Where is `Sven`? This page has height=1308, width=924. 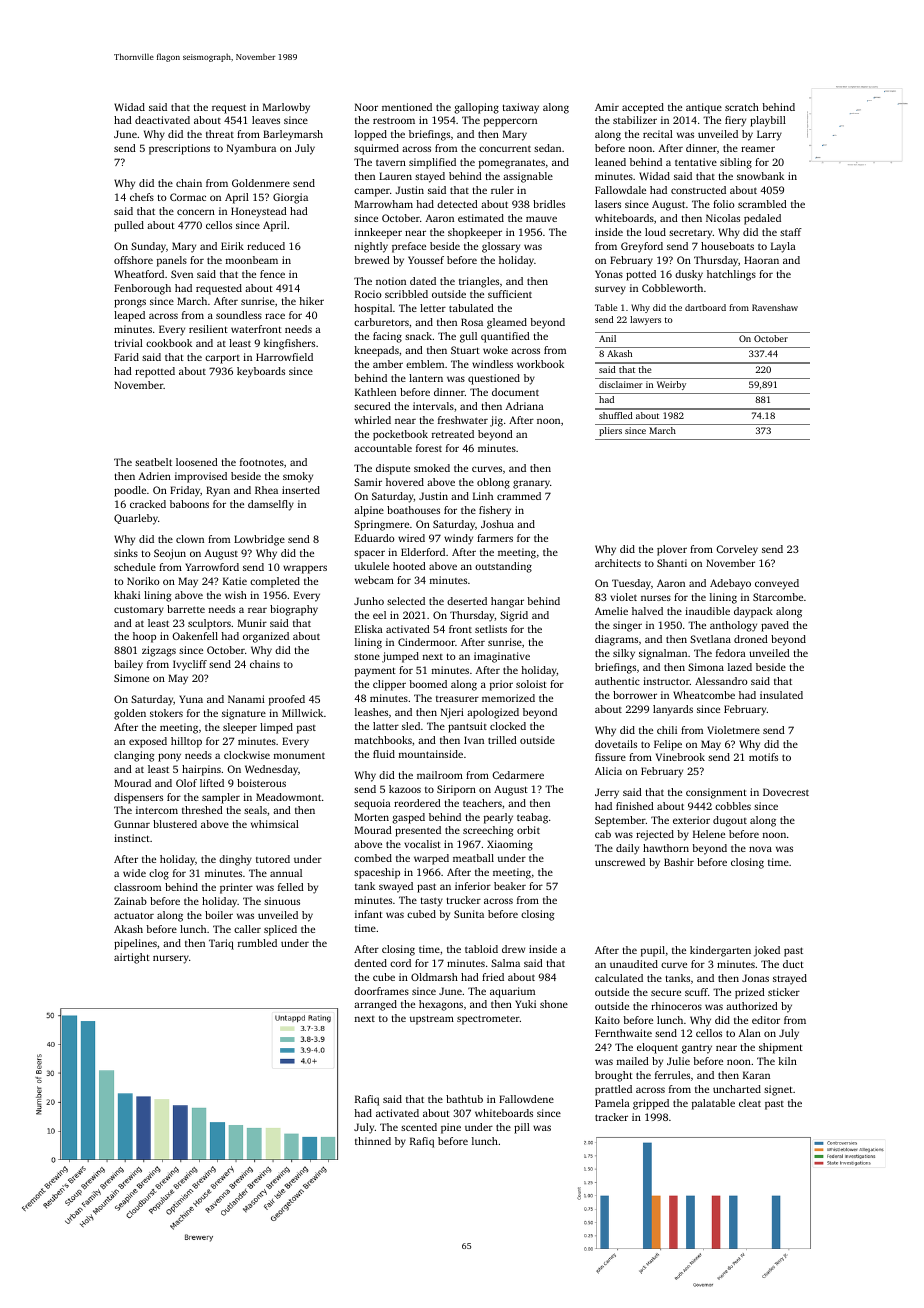
Sven is located at coordinates (182, 274).
